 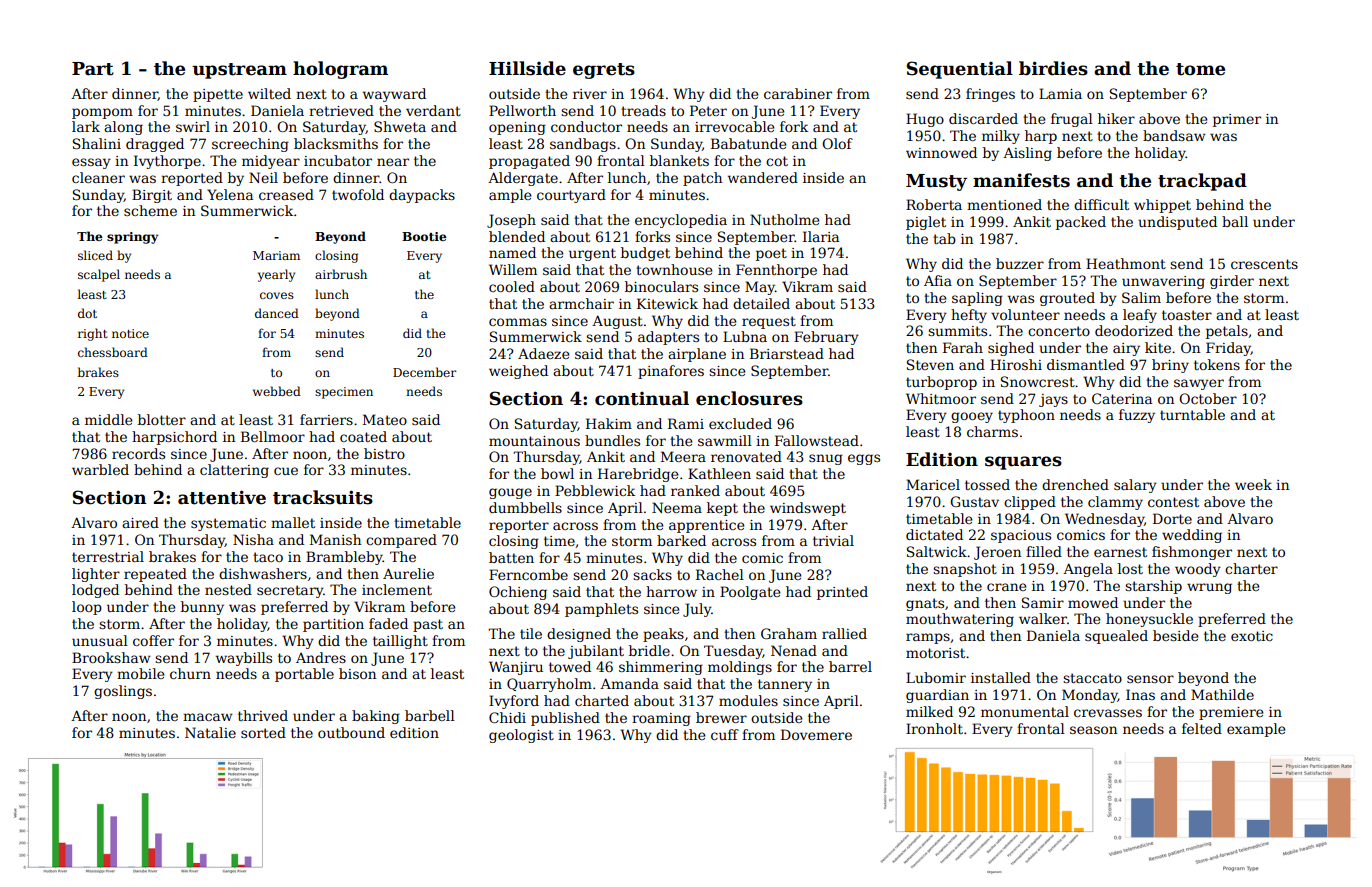 I want to click on egrets, so click(x=604, y=71).
